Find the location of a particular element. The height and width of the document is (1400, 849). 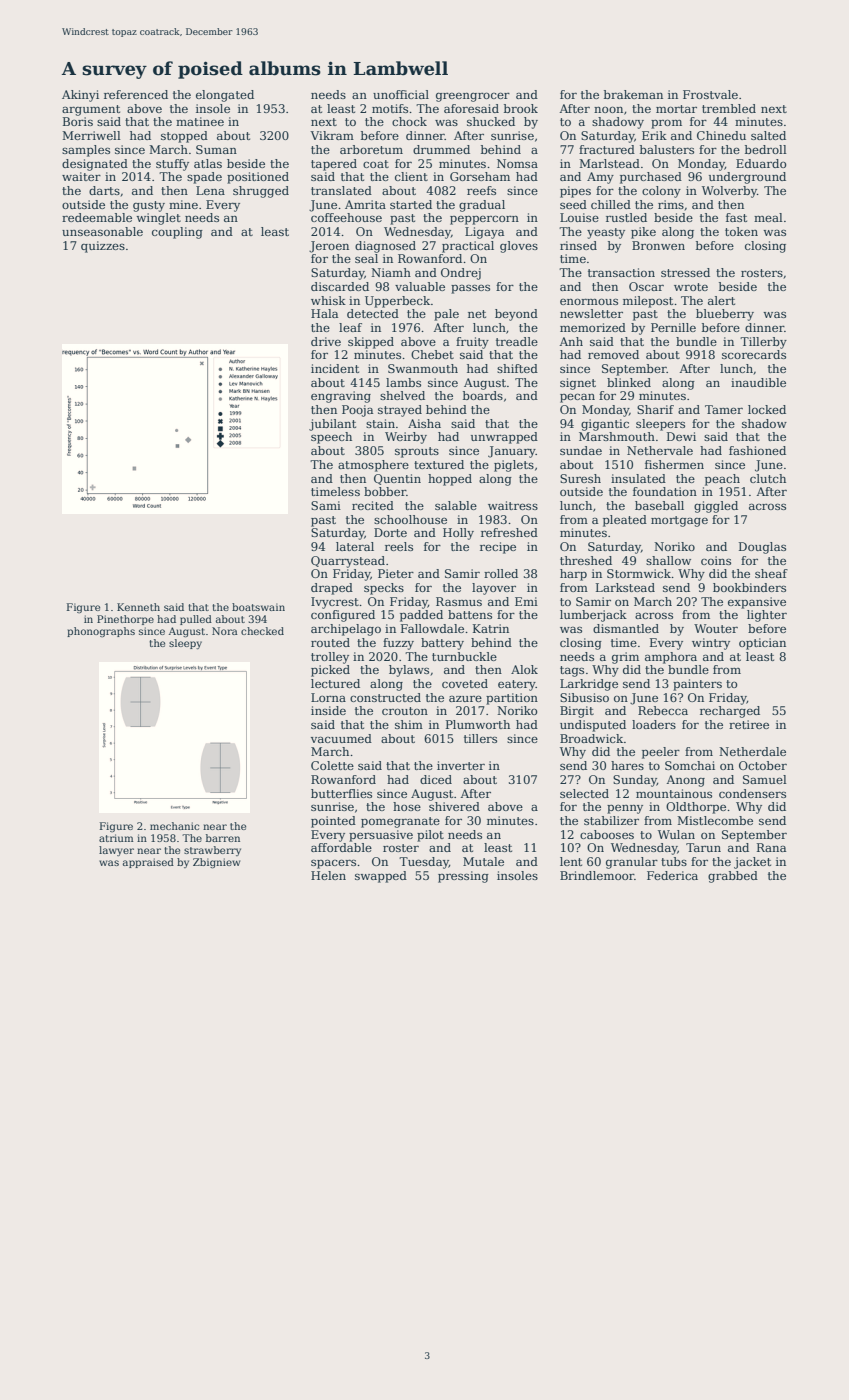

Broadwick is located at coordinates (591, 738).
